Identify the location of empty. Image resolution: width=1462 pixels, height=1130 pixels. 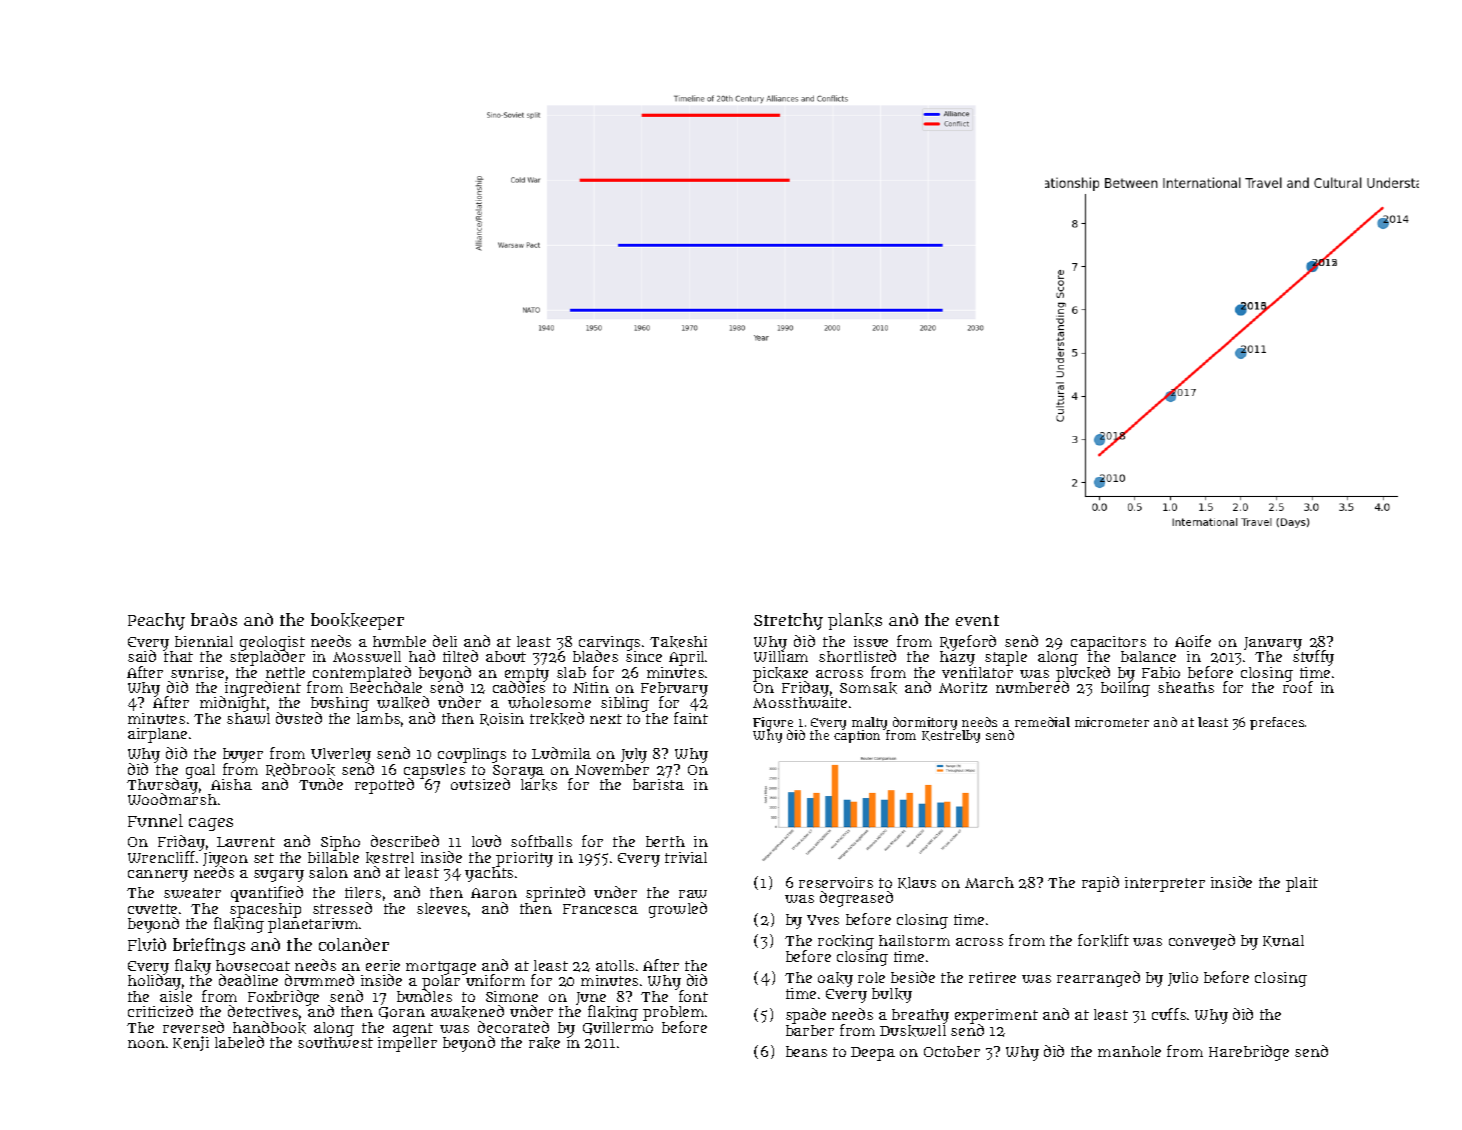
(527, 675).
